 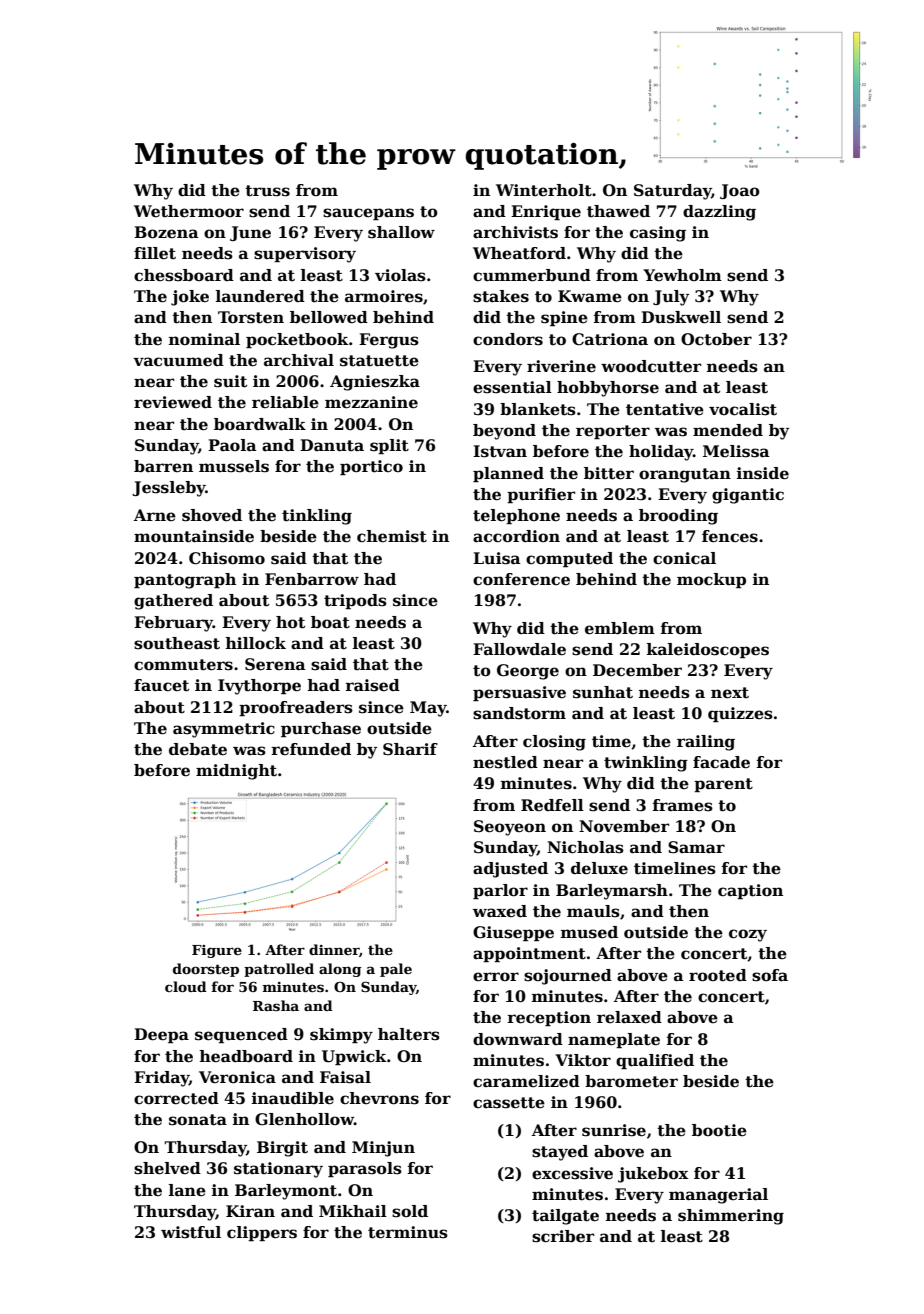 I want to click on condors, so click(x=508, y=339).
